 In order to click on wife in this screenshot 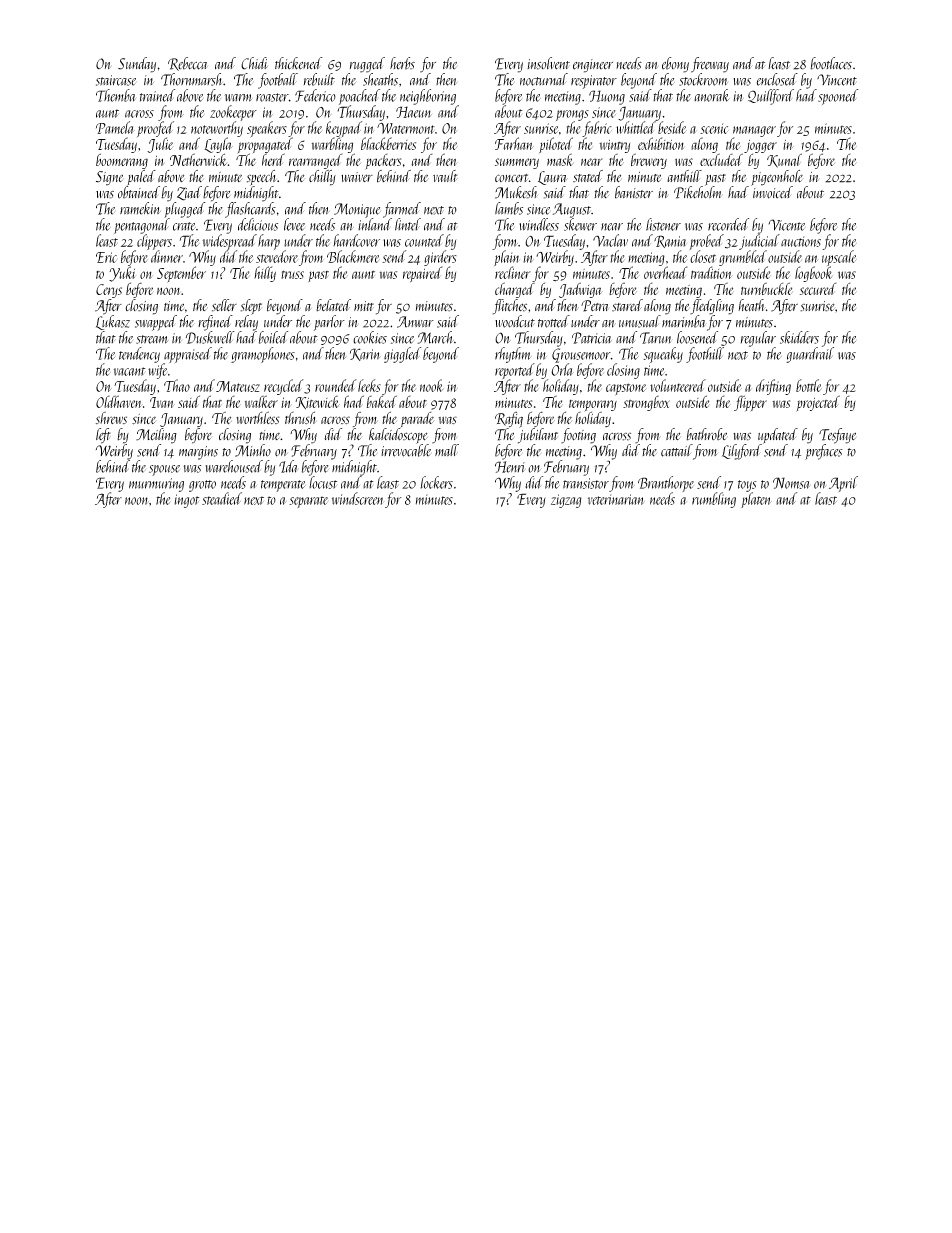, I will do `click(157, 371)`.
